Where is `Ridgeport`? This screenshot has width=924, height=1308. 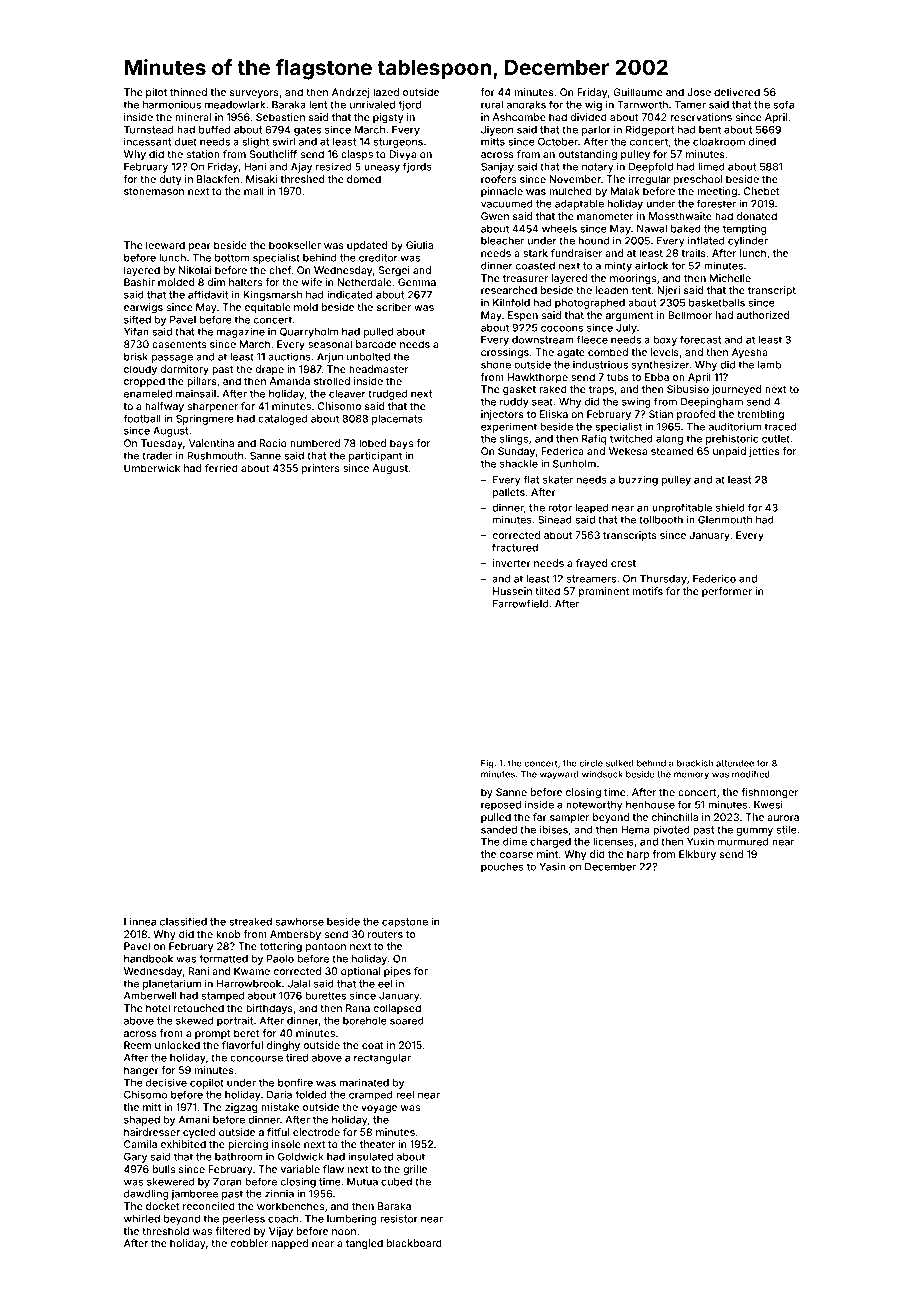 Ridgeport is located at coordinates (650, 130).
